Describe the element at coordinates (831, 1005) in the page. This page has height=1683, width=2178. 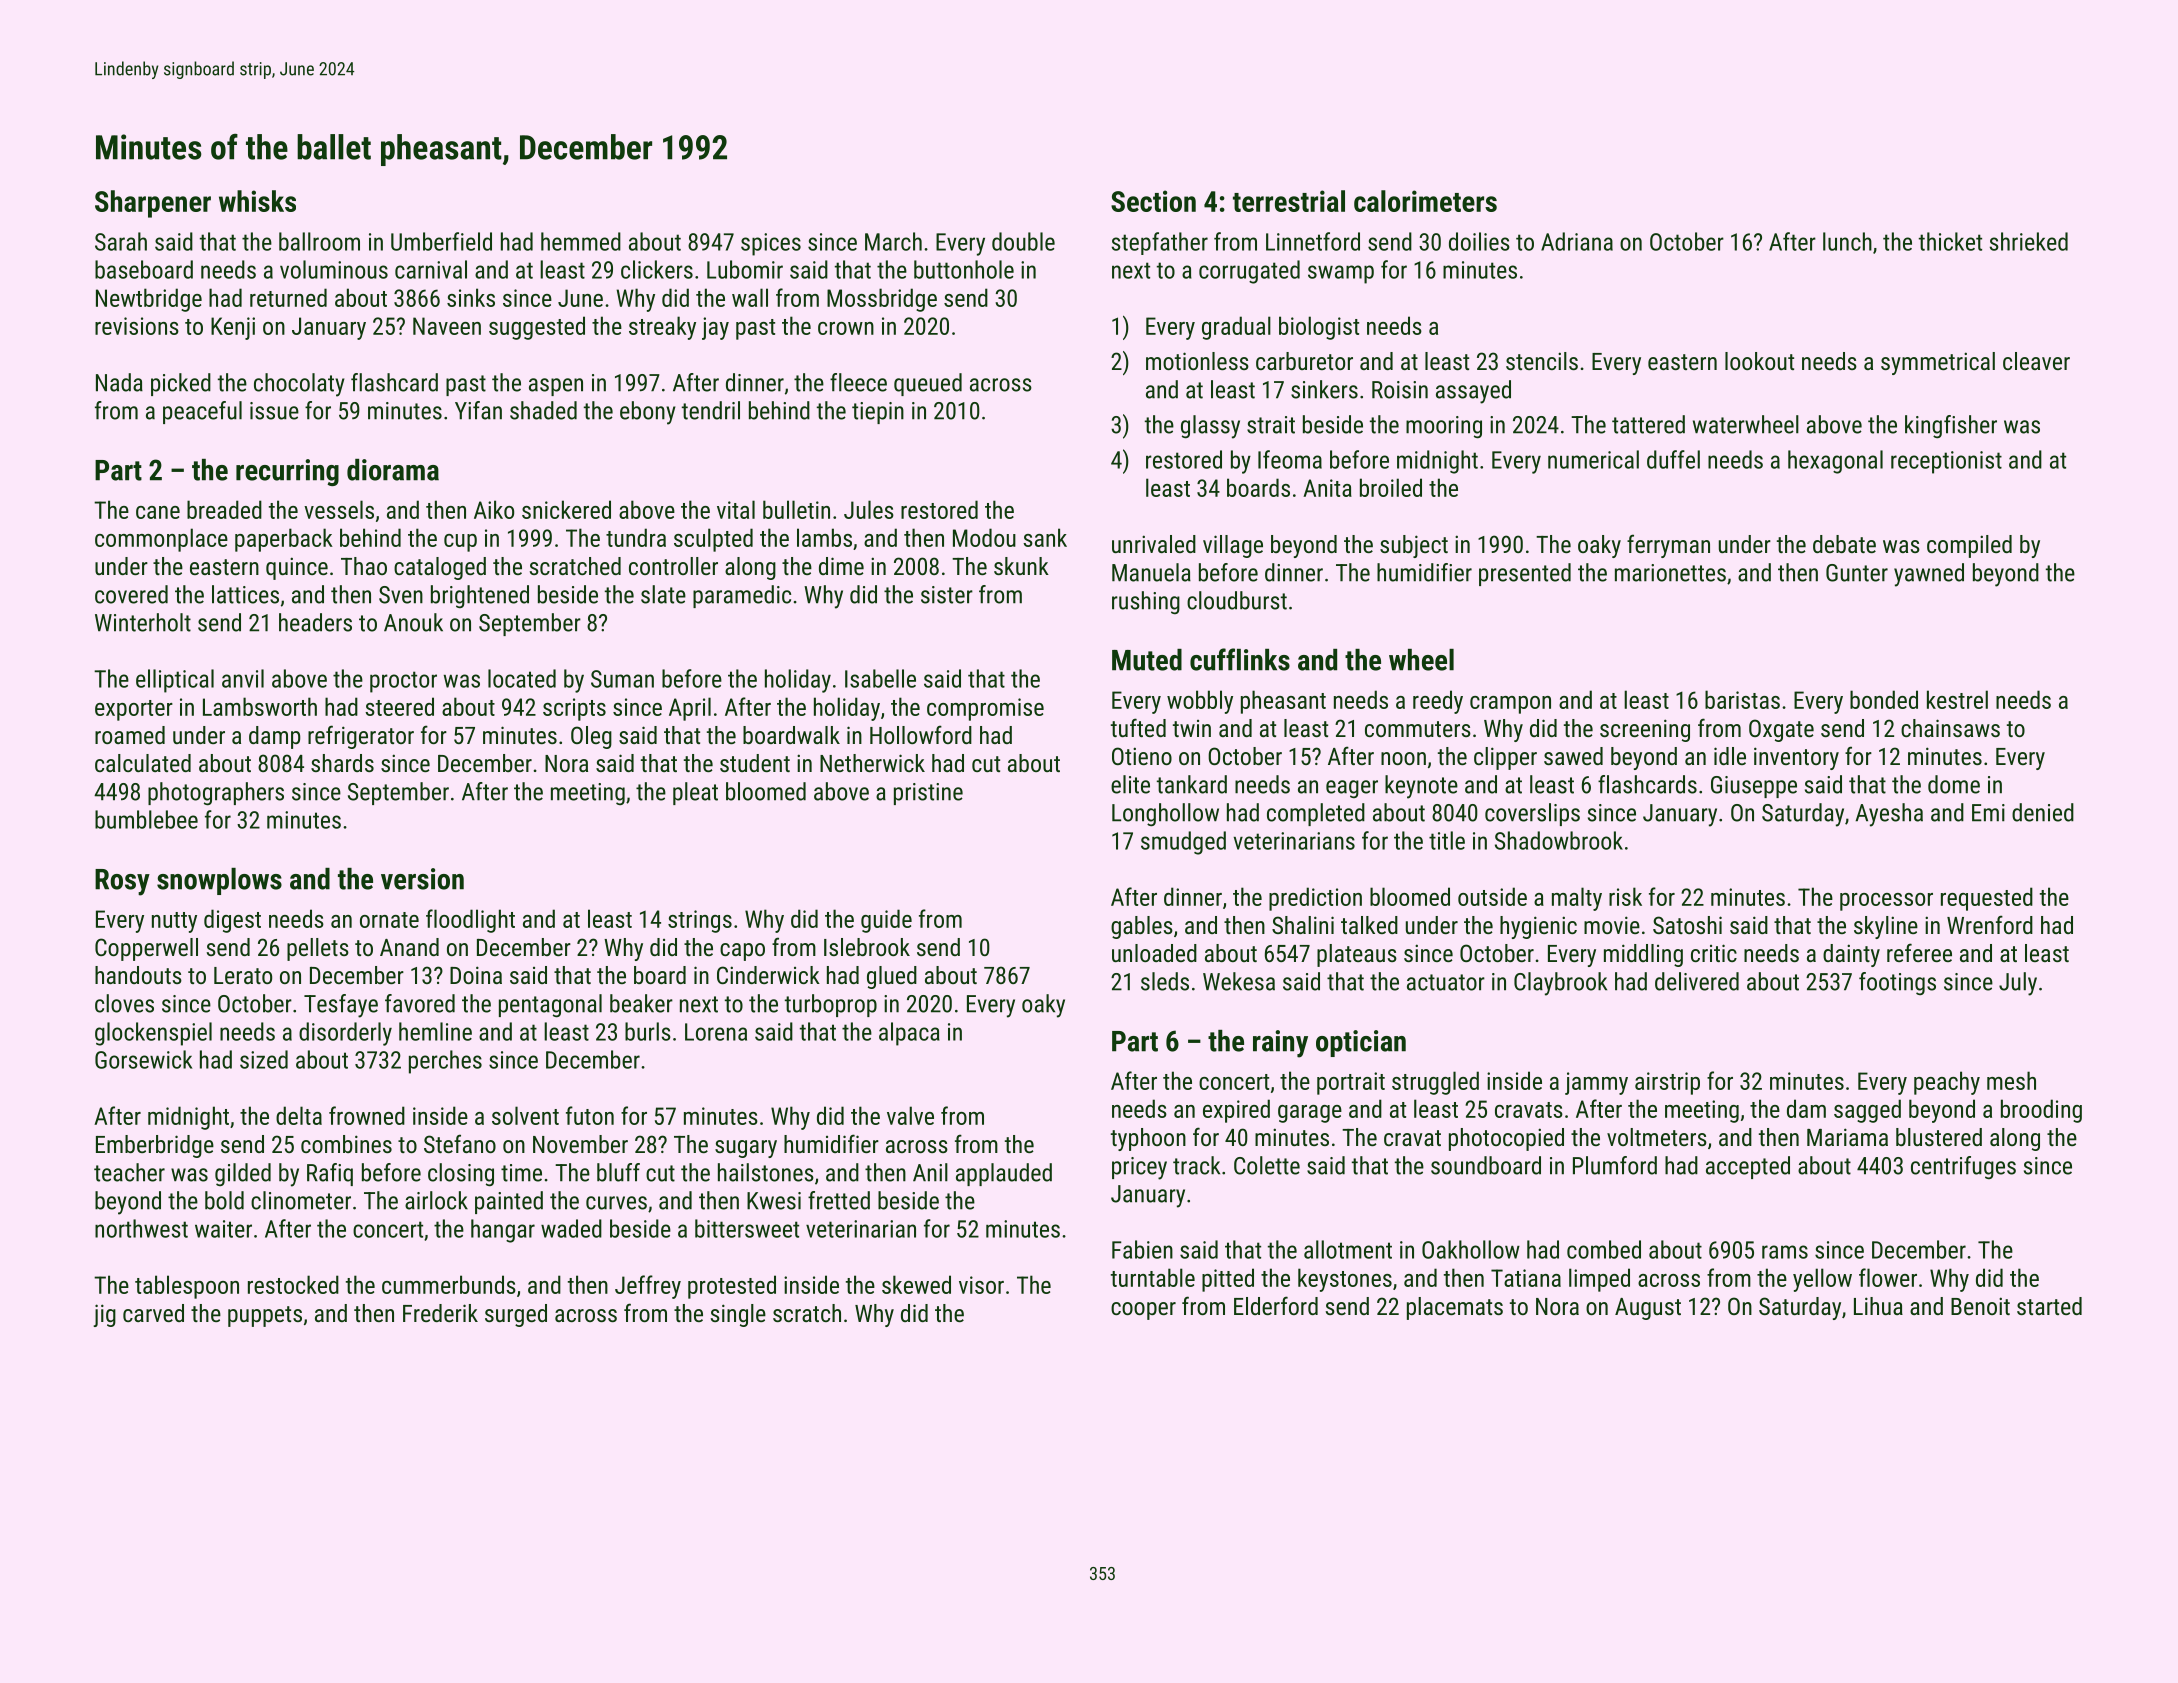
I see `turboprop` at that location.
